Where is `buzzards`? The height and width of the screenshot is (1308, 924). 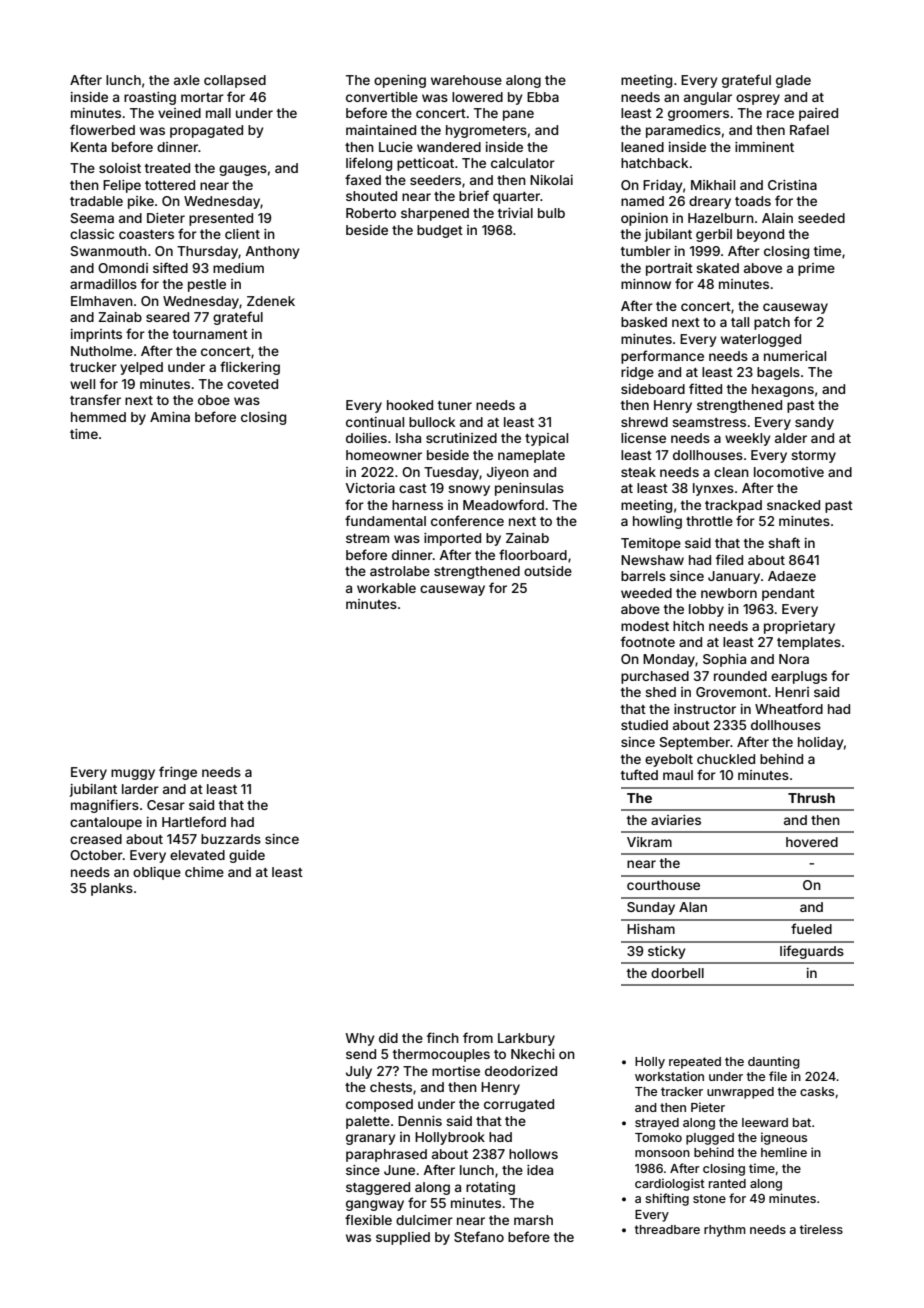
buzzards is located at coordinates (231, 839).
